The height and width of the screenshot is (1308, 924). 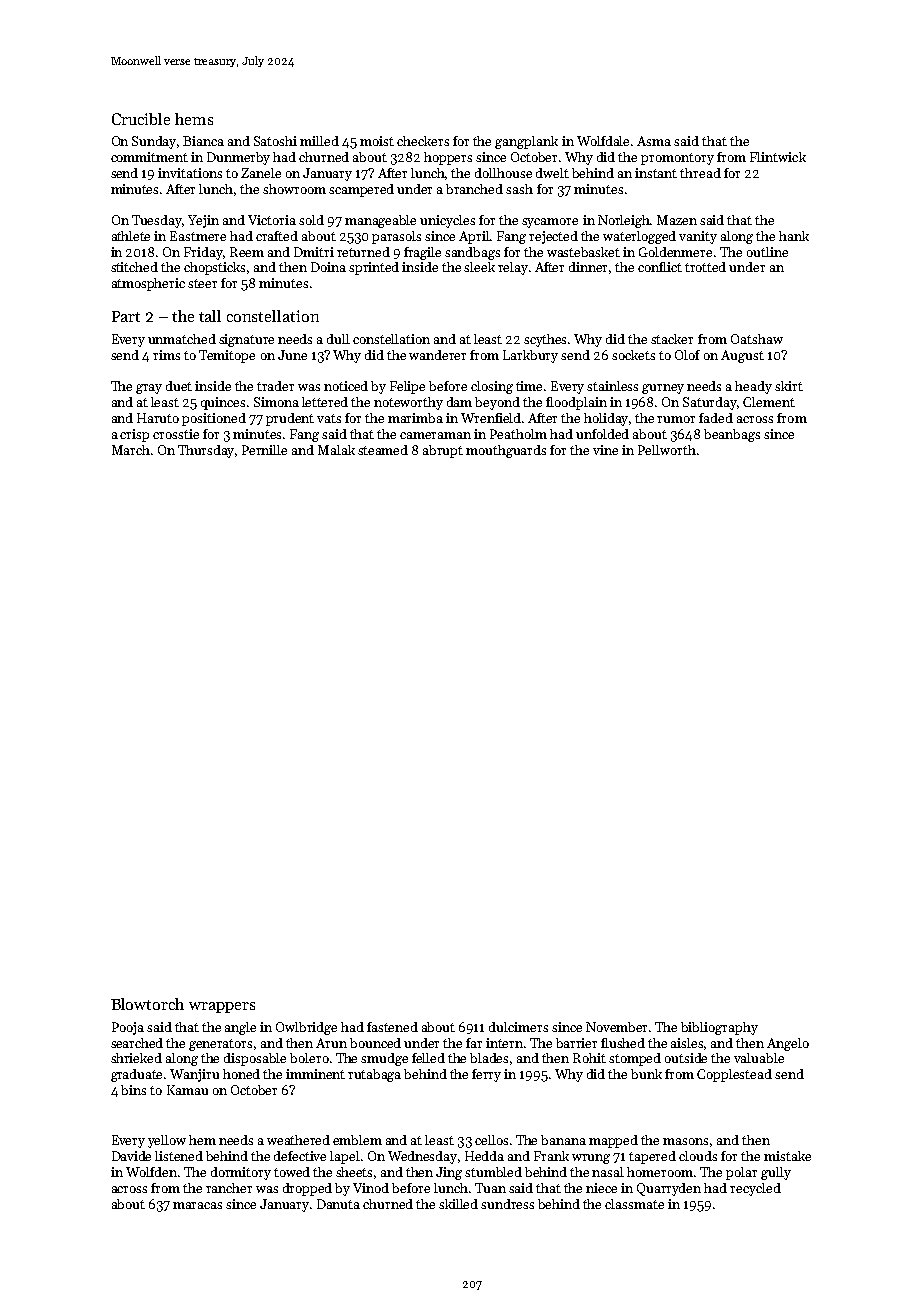 What do you see at coordinates (423, 141) in the screenshot?
I see `checkers` at bounding box center [423, 141].
